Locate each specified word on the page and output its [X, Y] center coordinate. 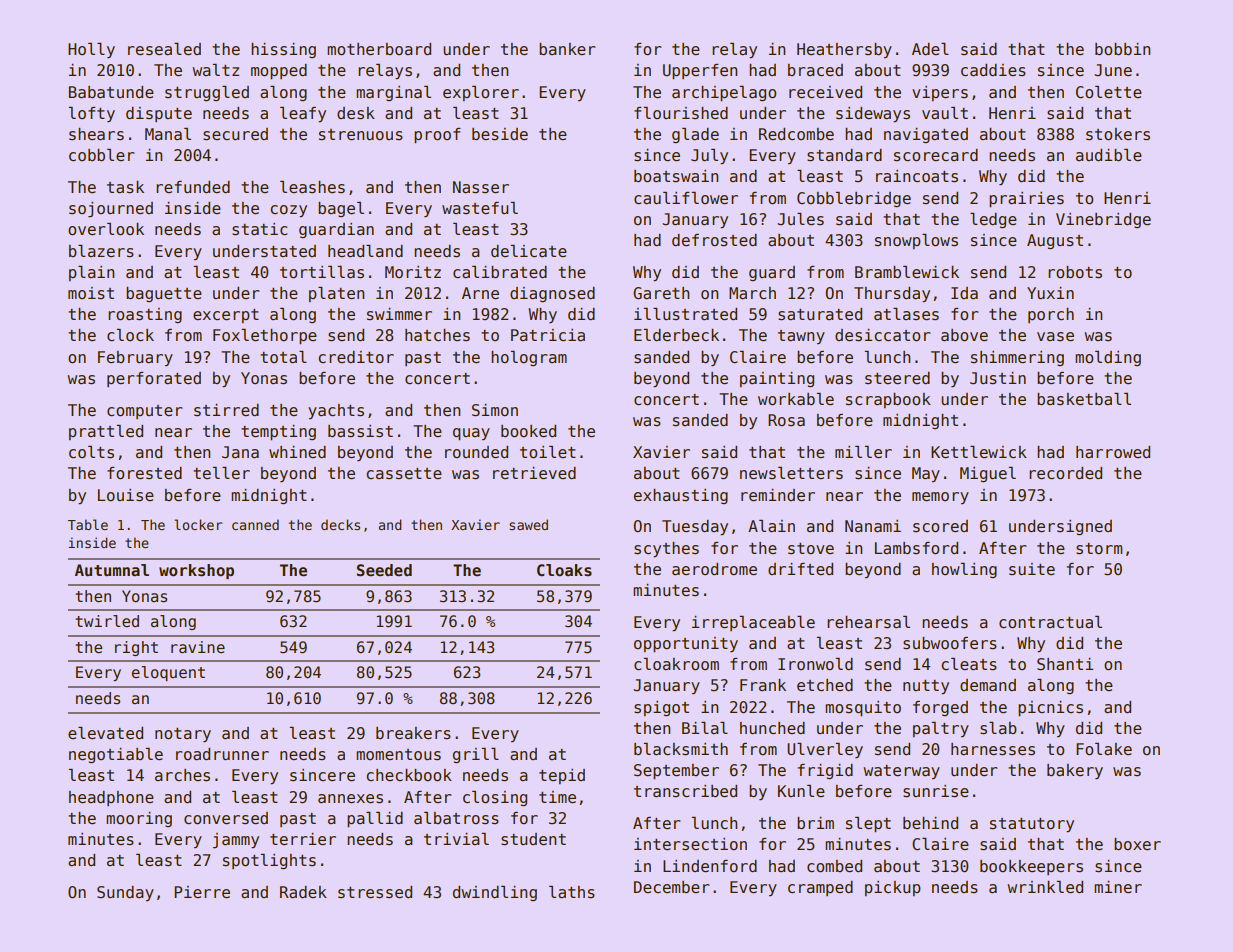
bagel [341, 209]
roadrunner [222, 754]
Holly [91, 50]
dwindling [495, 893]
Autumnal [112, 570]
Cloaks [564, 570]
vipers [940, 93]
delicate [529, 251]
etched [825, 685]
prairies [1026, 199]
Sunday [125, 893]
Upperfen [700, 71]
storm [1099, 549]
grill [476, 755]
